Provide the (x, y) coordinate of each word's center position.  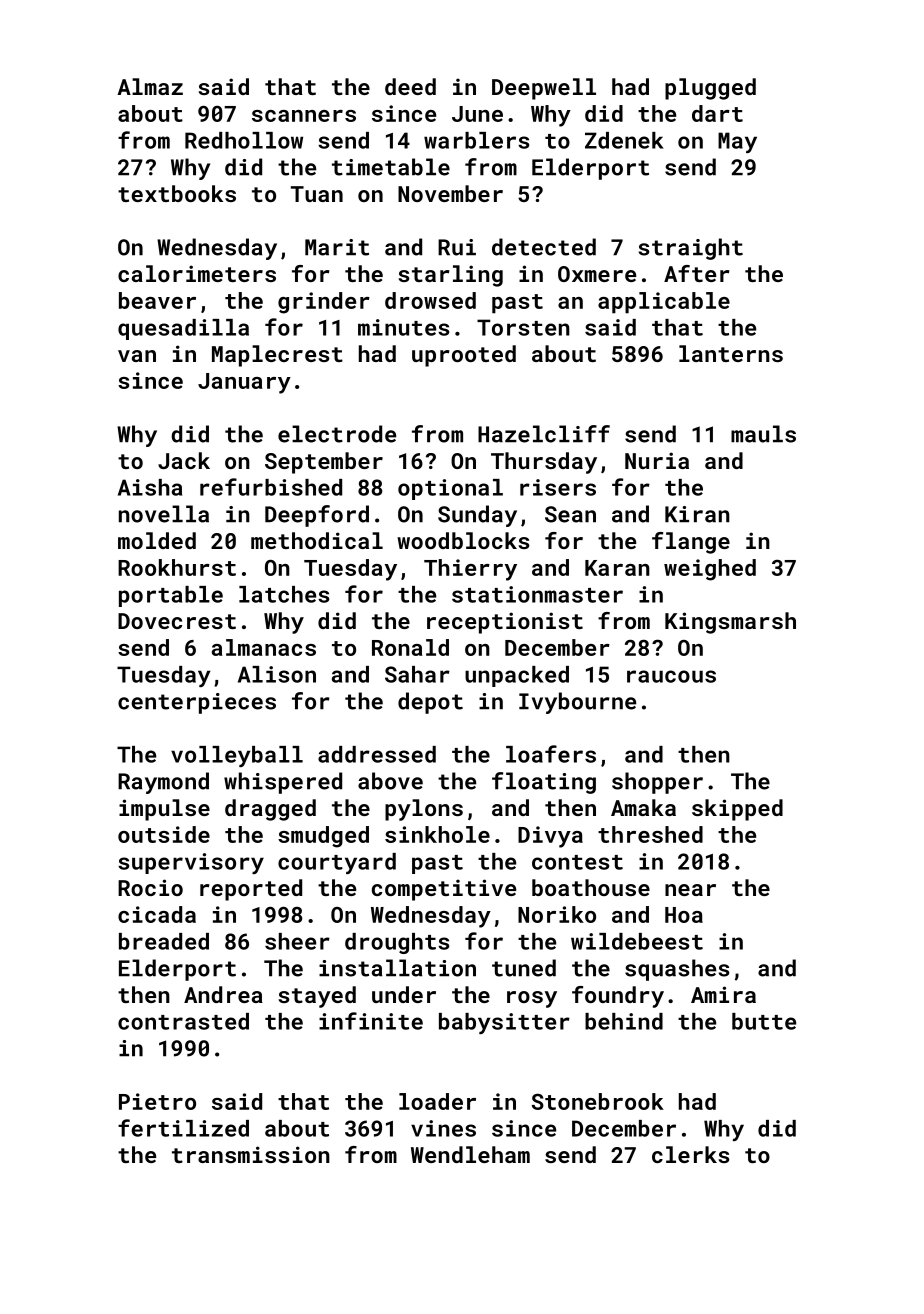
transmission (251, 1154)
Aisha (150, 487)
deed (410, 86)
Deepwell (544, 89)
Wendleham (470, 1154)
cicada (157, 914)
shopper (657, 783)
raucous (671, 676)
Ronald (410, 647)
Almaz (150, 86)
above (390, 781)
